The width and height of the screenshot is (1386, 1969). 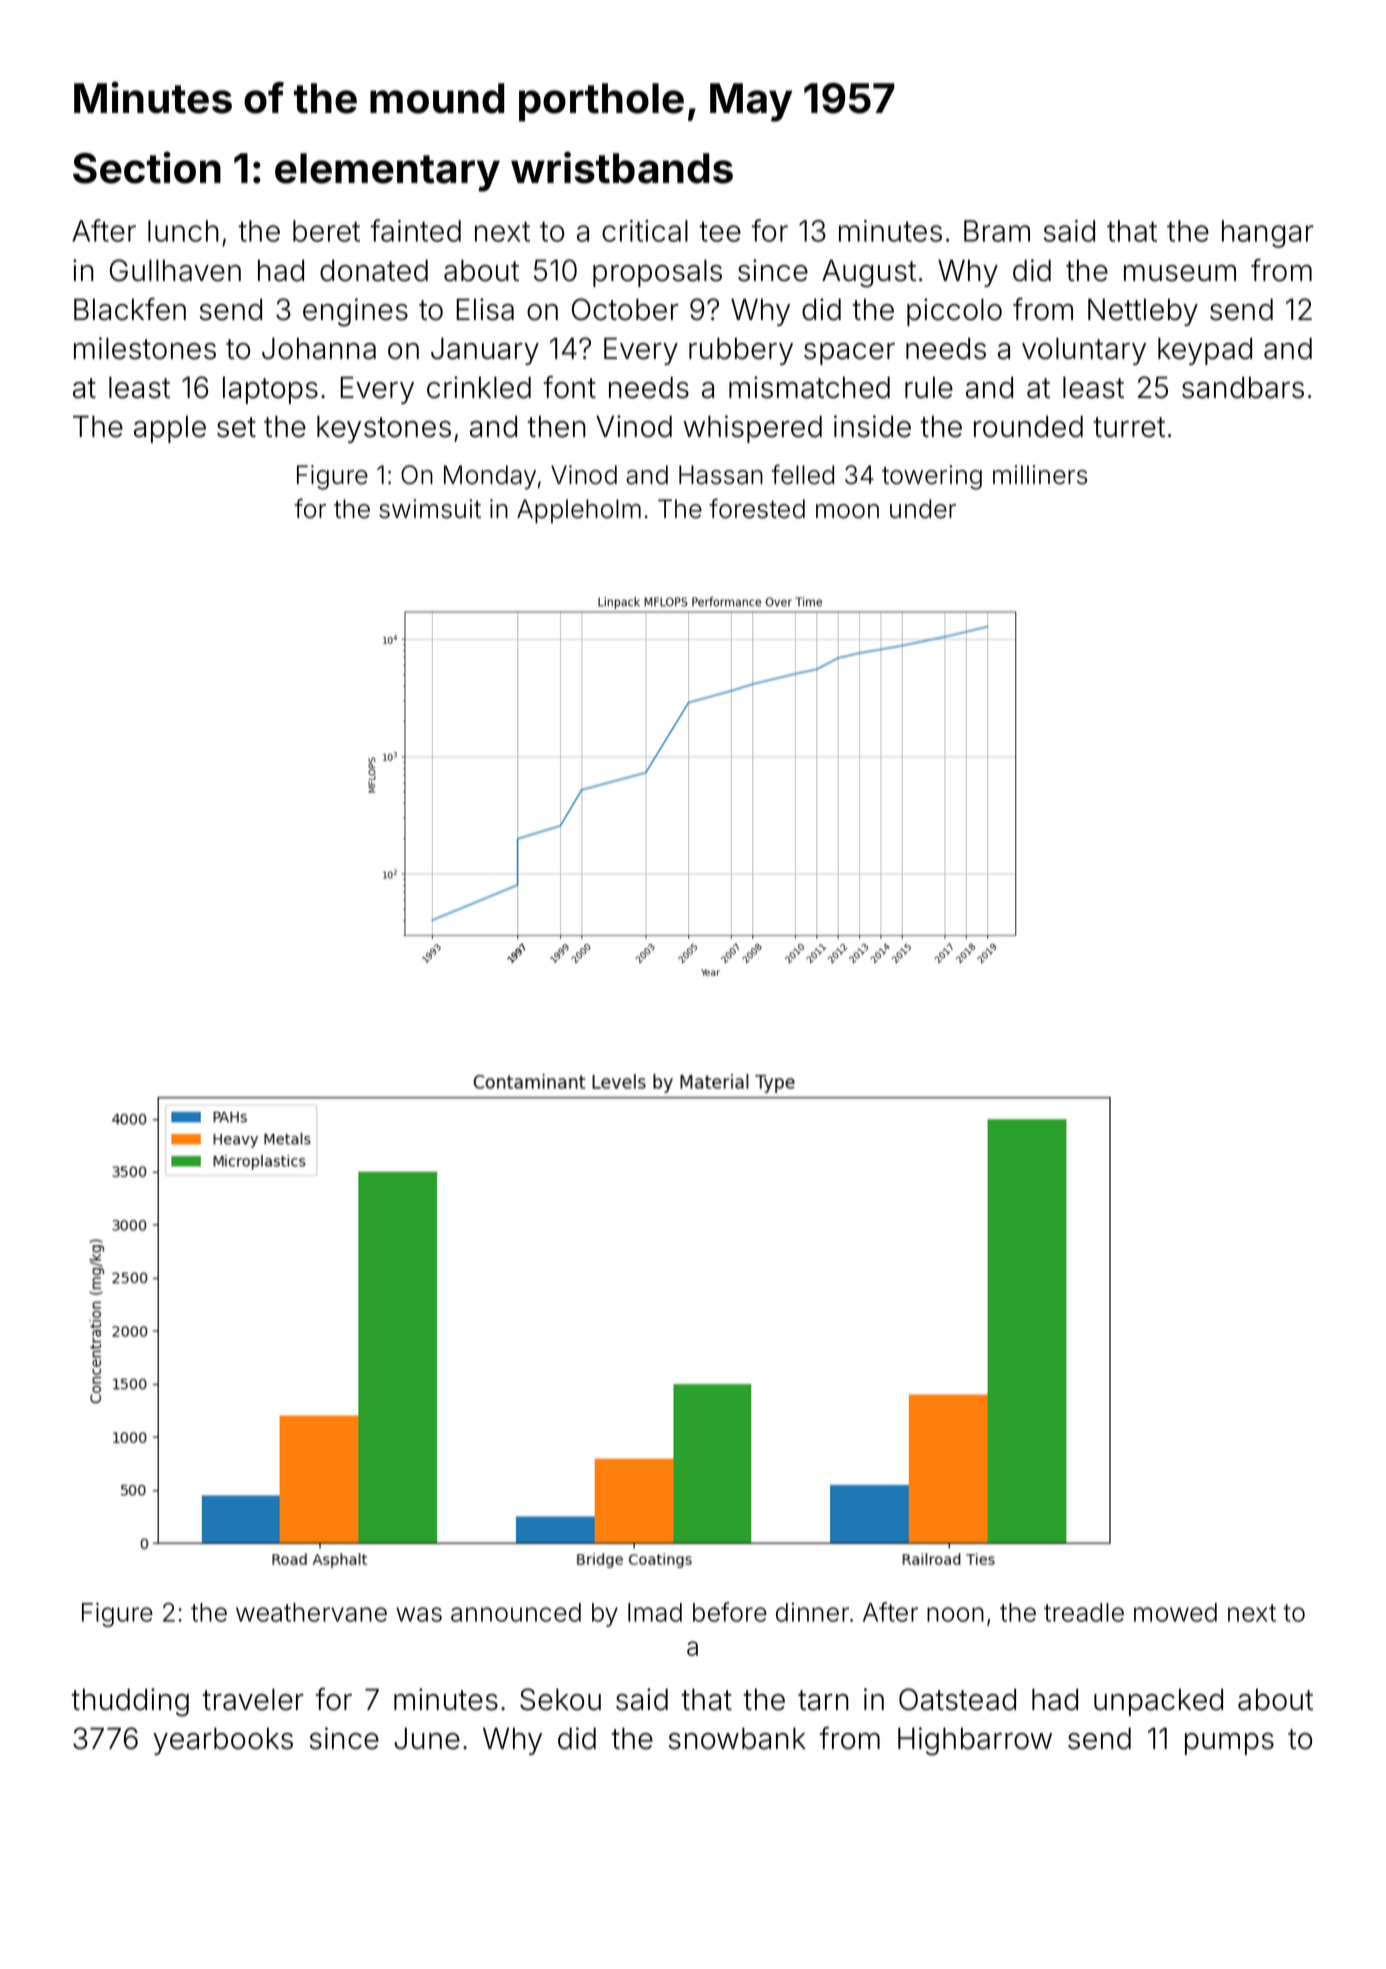 What do you see at coordinates (655, 1612) in the screenshot?
I see `Imad` at bounding box center [655, 1612].
